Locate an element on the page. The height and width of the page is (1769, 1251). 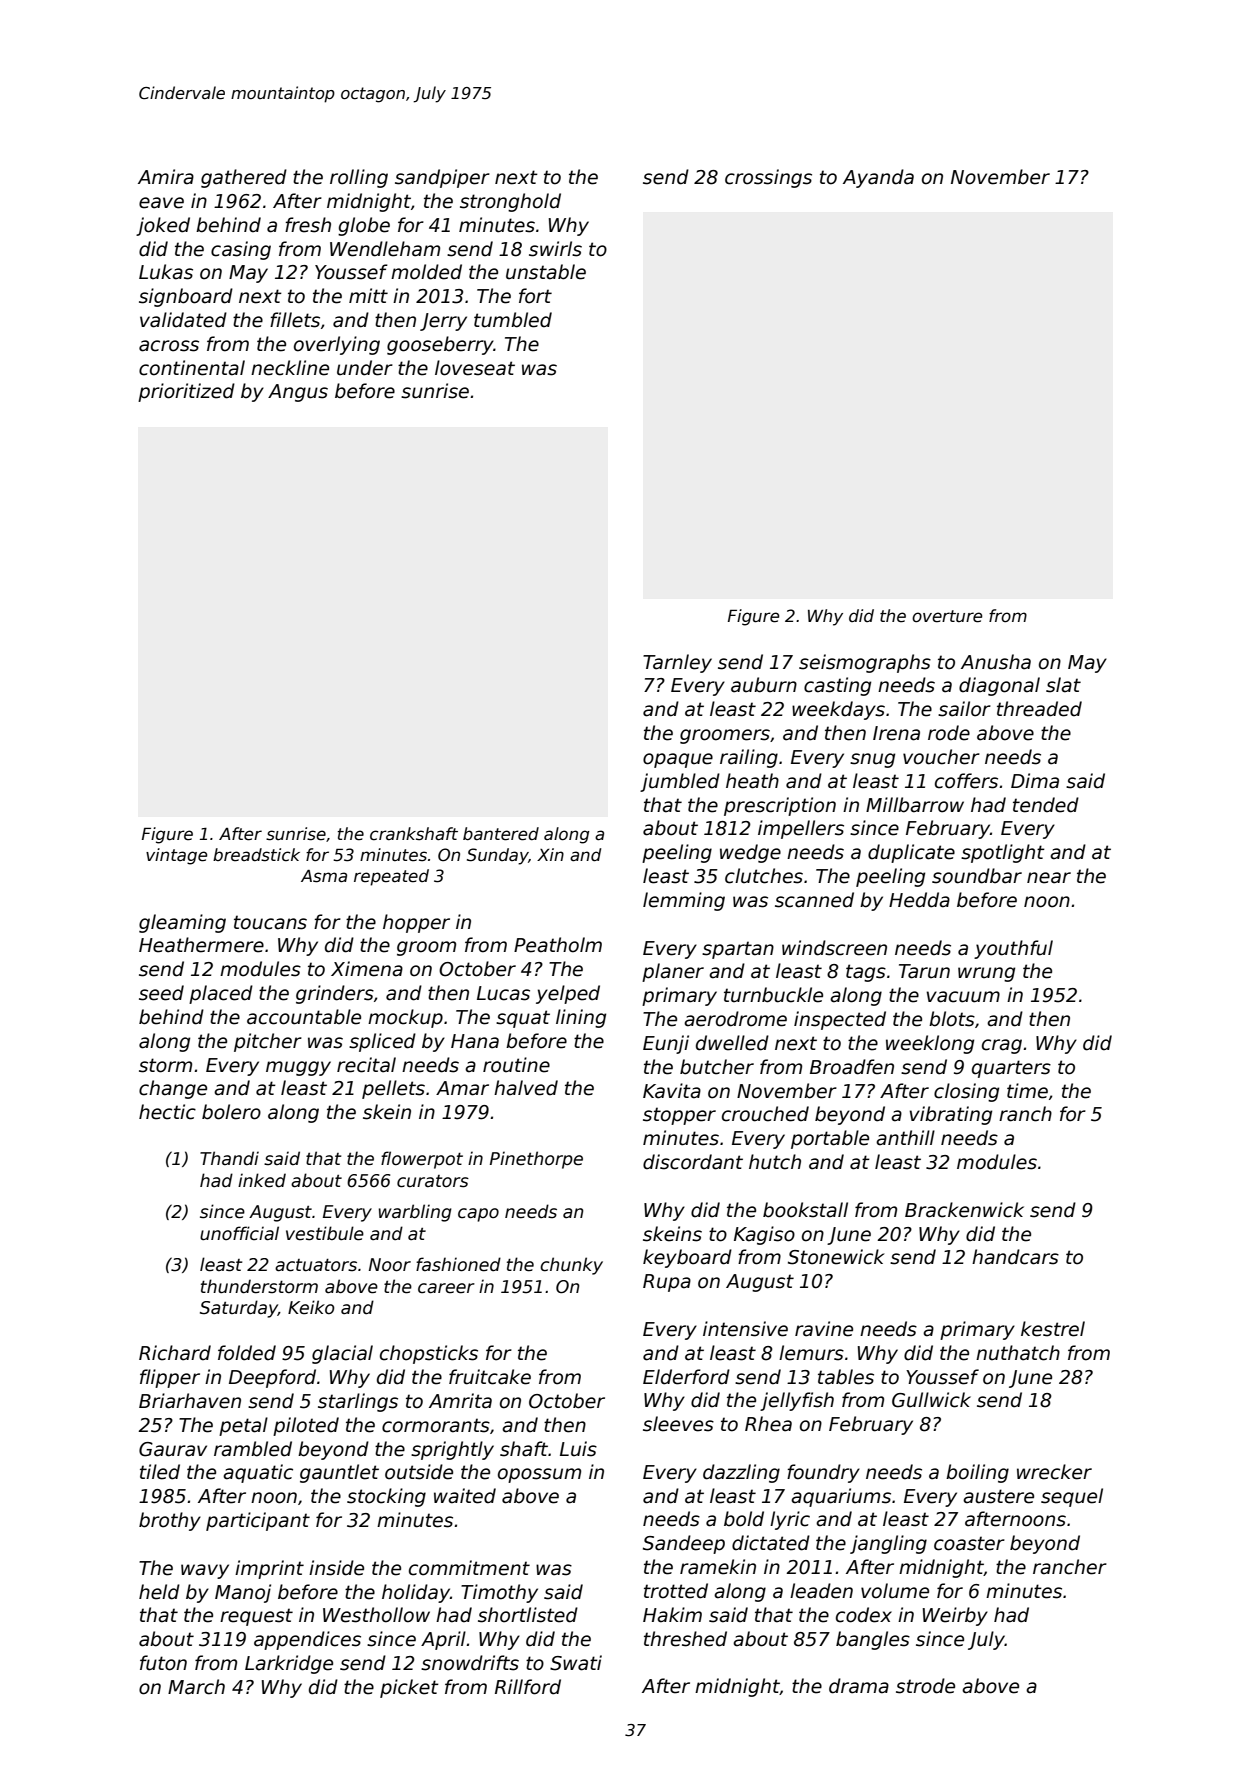
duplicate is located at coordinates (911, 853).
